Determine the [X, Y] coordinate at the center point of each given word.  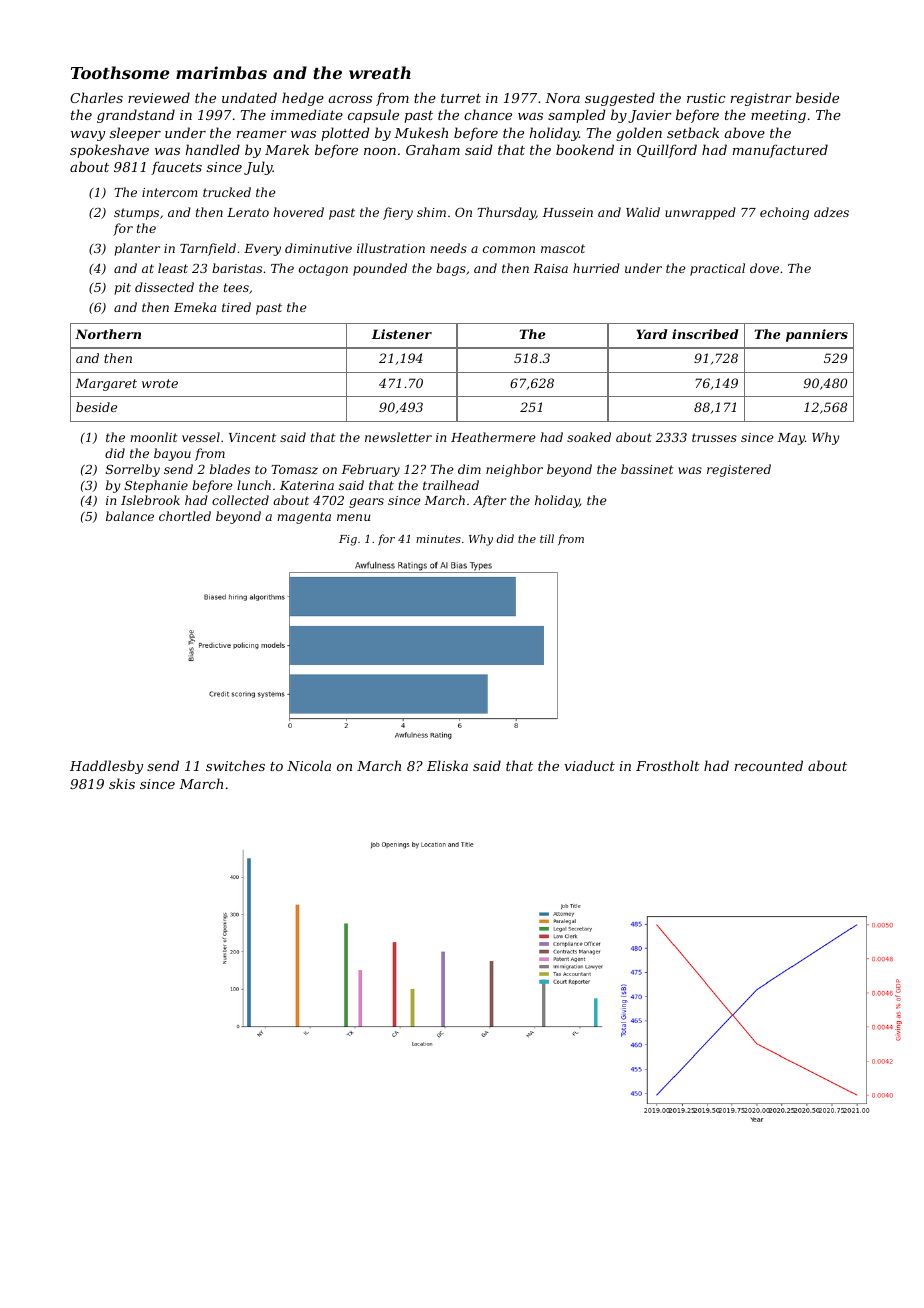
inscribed [705, 334]
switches [235, 765]
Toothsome [120, 72]
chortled [185, 516]
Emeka [195, 307]
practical [717, 269]
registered [739, 470]
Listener [402, 334]
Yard [651, 334]
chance [488, 114]
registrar [761, 99]
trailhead [451, 485]
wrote [160, 383]
